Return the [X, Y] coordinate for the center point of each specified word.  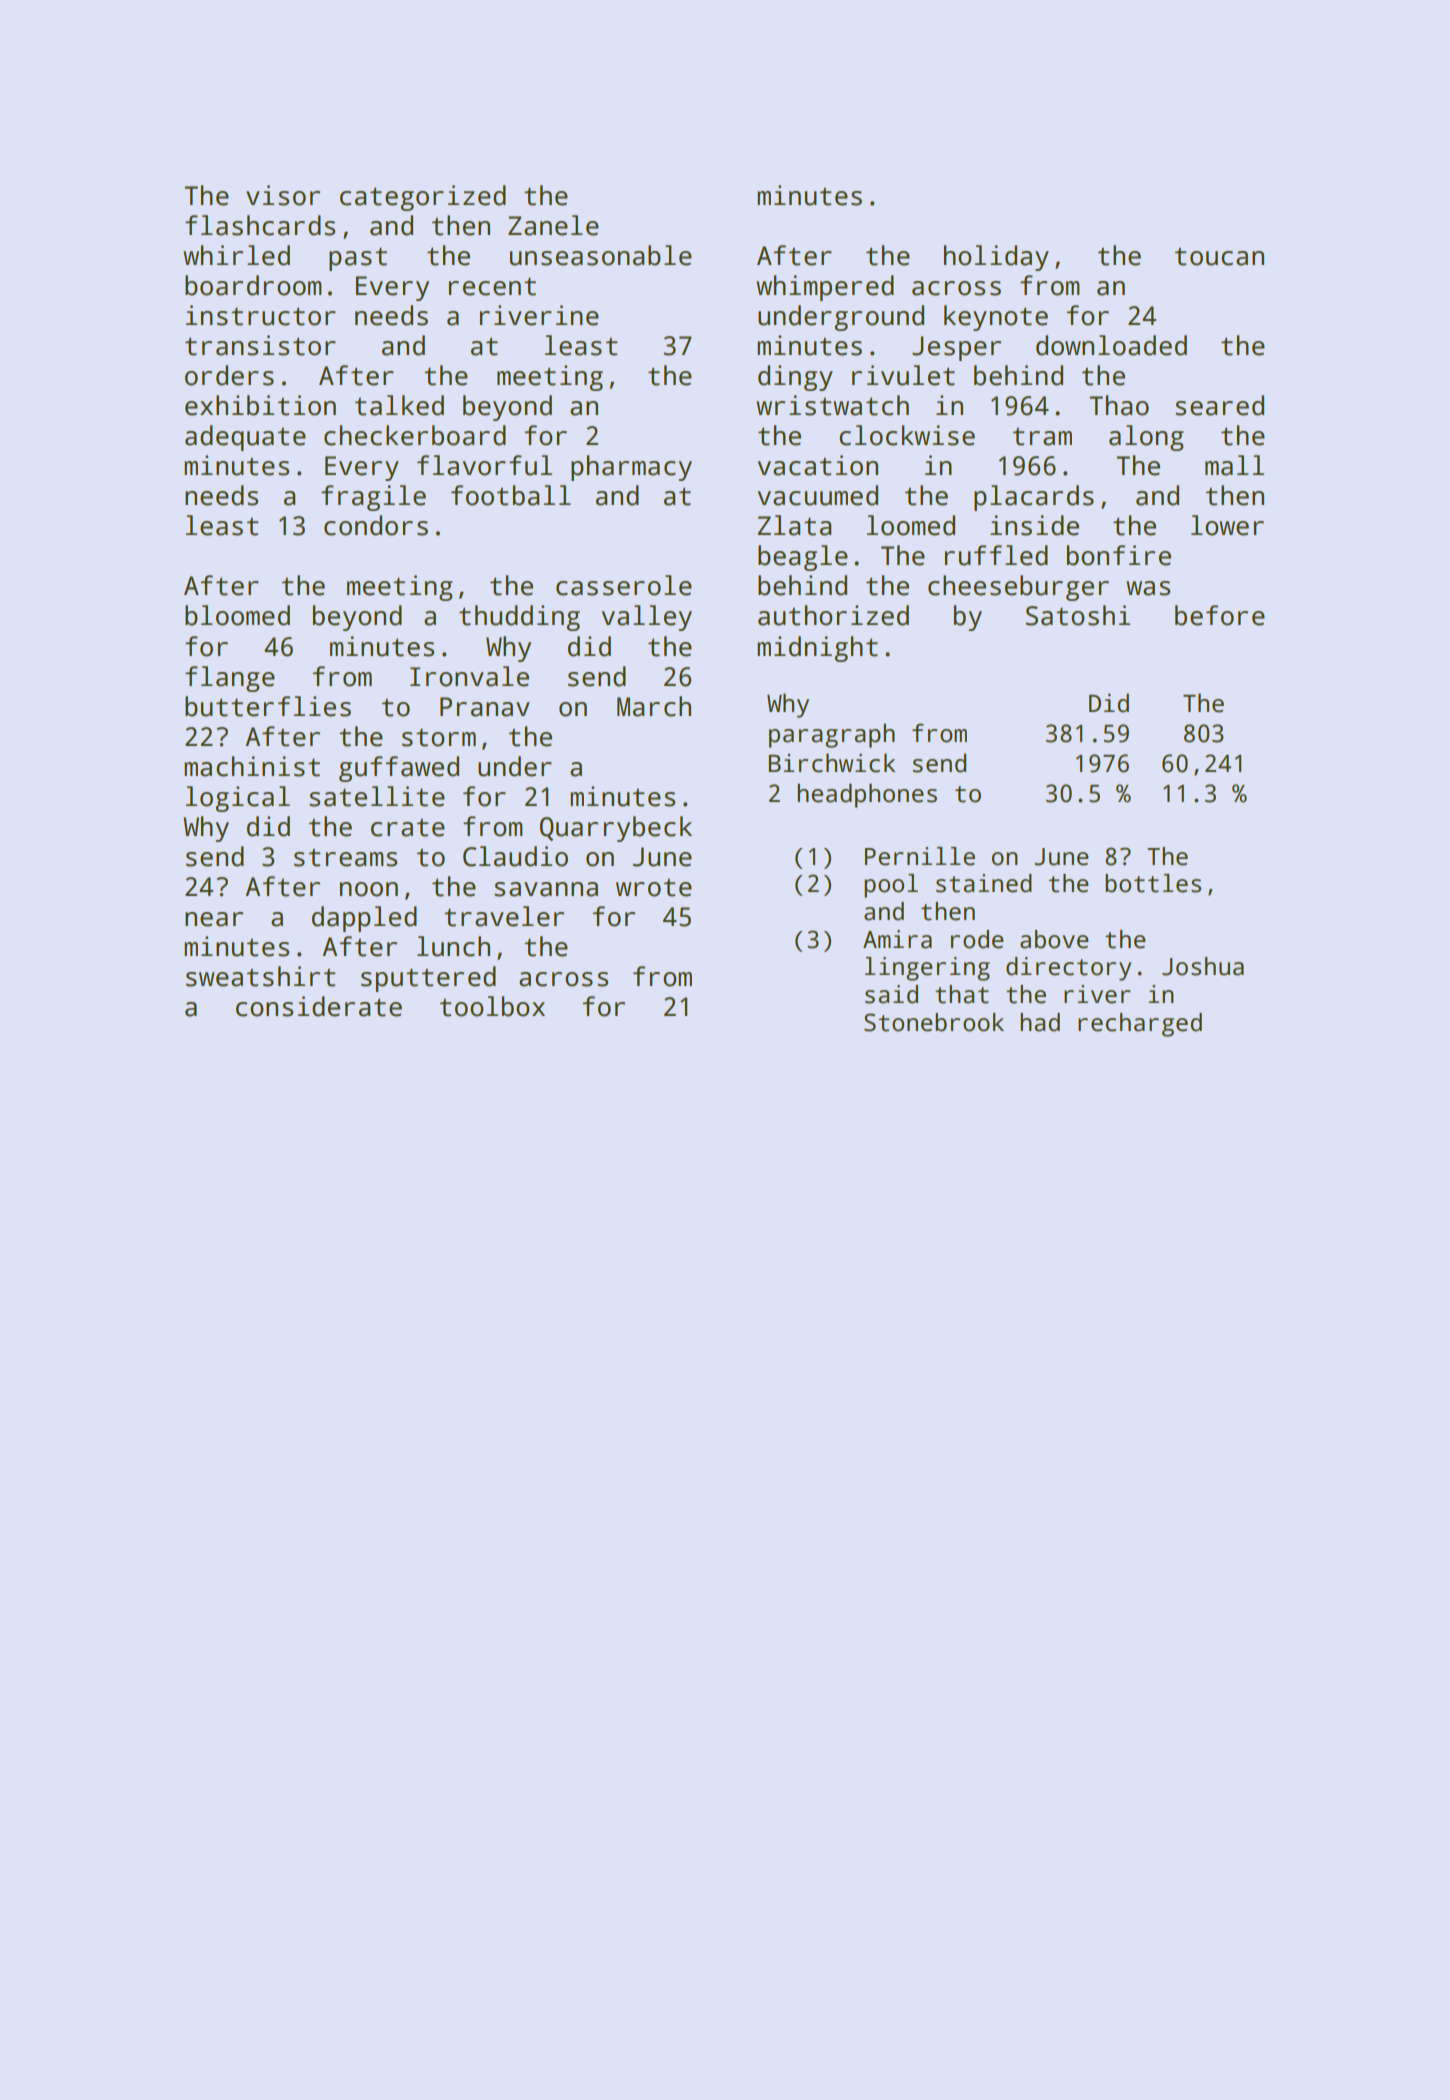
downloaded [1111, 345]
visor [283, 195]
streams [345, 857]
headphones [867, 795]
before [1220, 615]
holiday [996, 258]
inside [1034, 525]
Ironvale [469, 676]
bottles [1153, 883]
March [654, 706]
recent [492, 286]
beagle [803, 558]
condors [376, 525]
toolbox [492, 1006]
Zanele [553, 225]
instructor [261, 315]
